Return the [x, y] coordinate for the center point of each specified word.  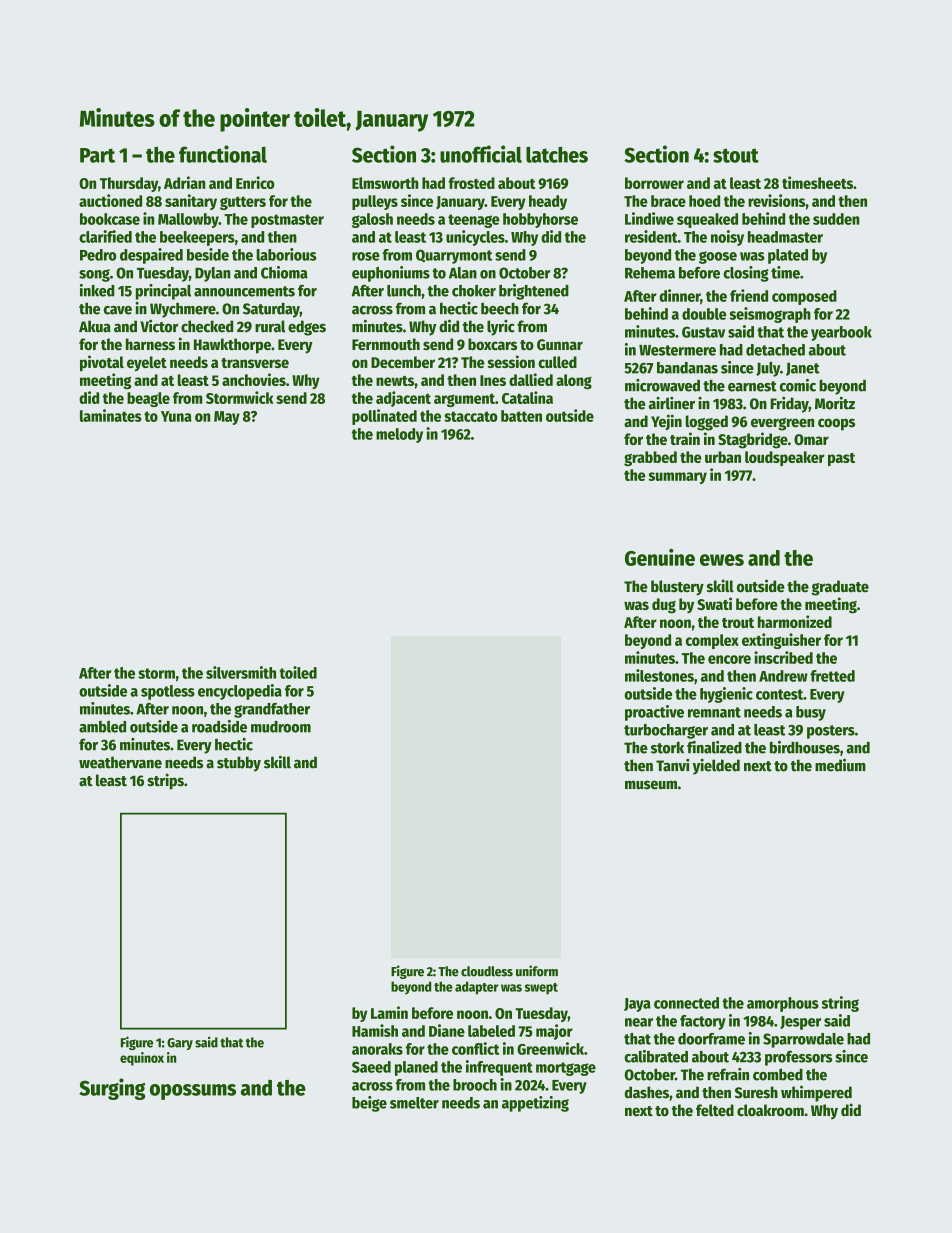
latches [557, 154]
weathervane [120, 762]
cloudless [487, 971]
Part [97, 155]
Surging [112, 1089]
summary [678, 478]
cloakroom [770, 1110]
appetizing [535, 1104]
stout [736, 155]
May [227, 418]
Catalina [527, 397]
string [840, 1004]
